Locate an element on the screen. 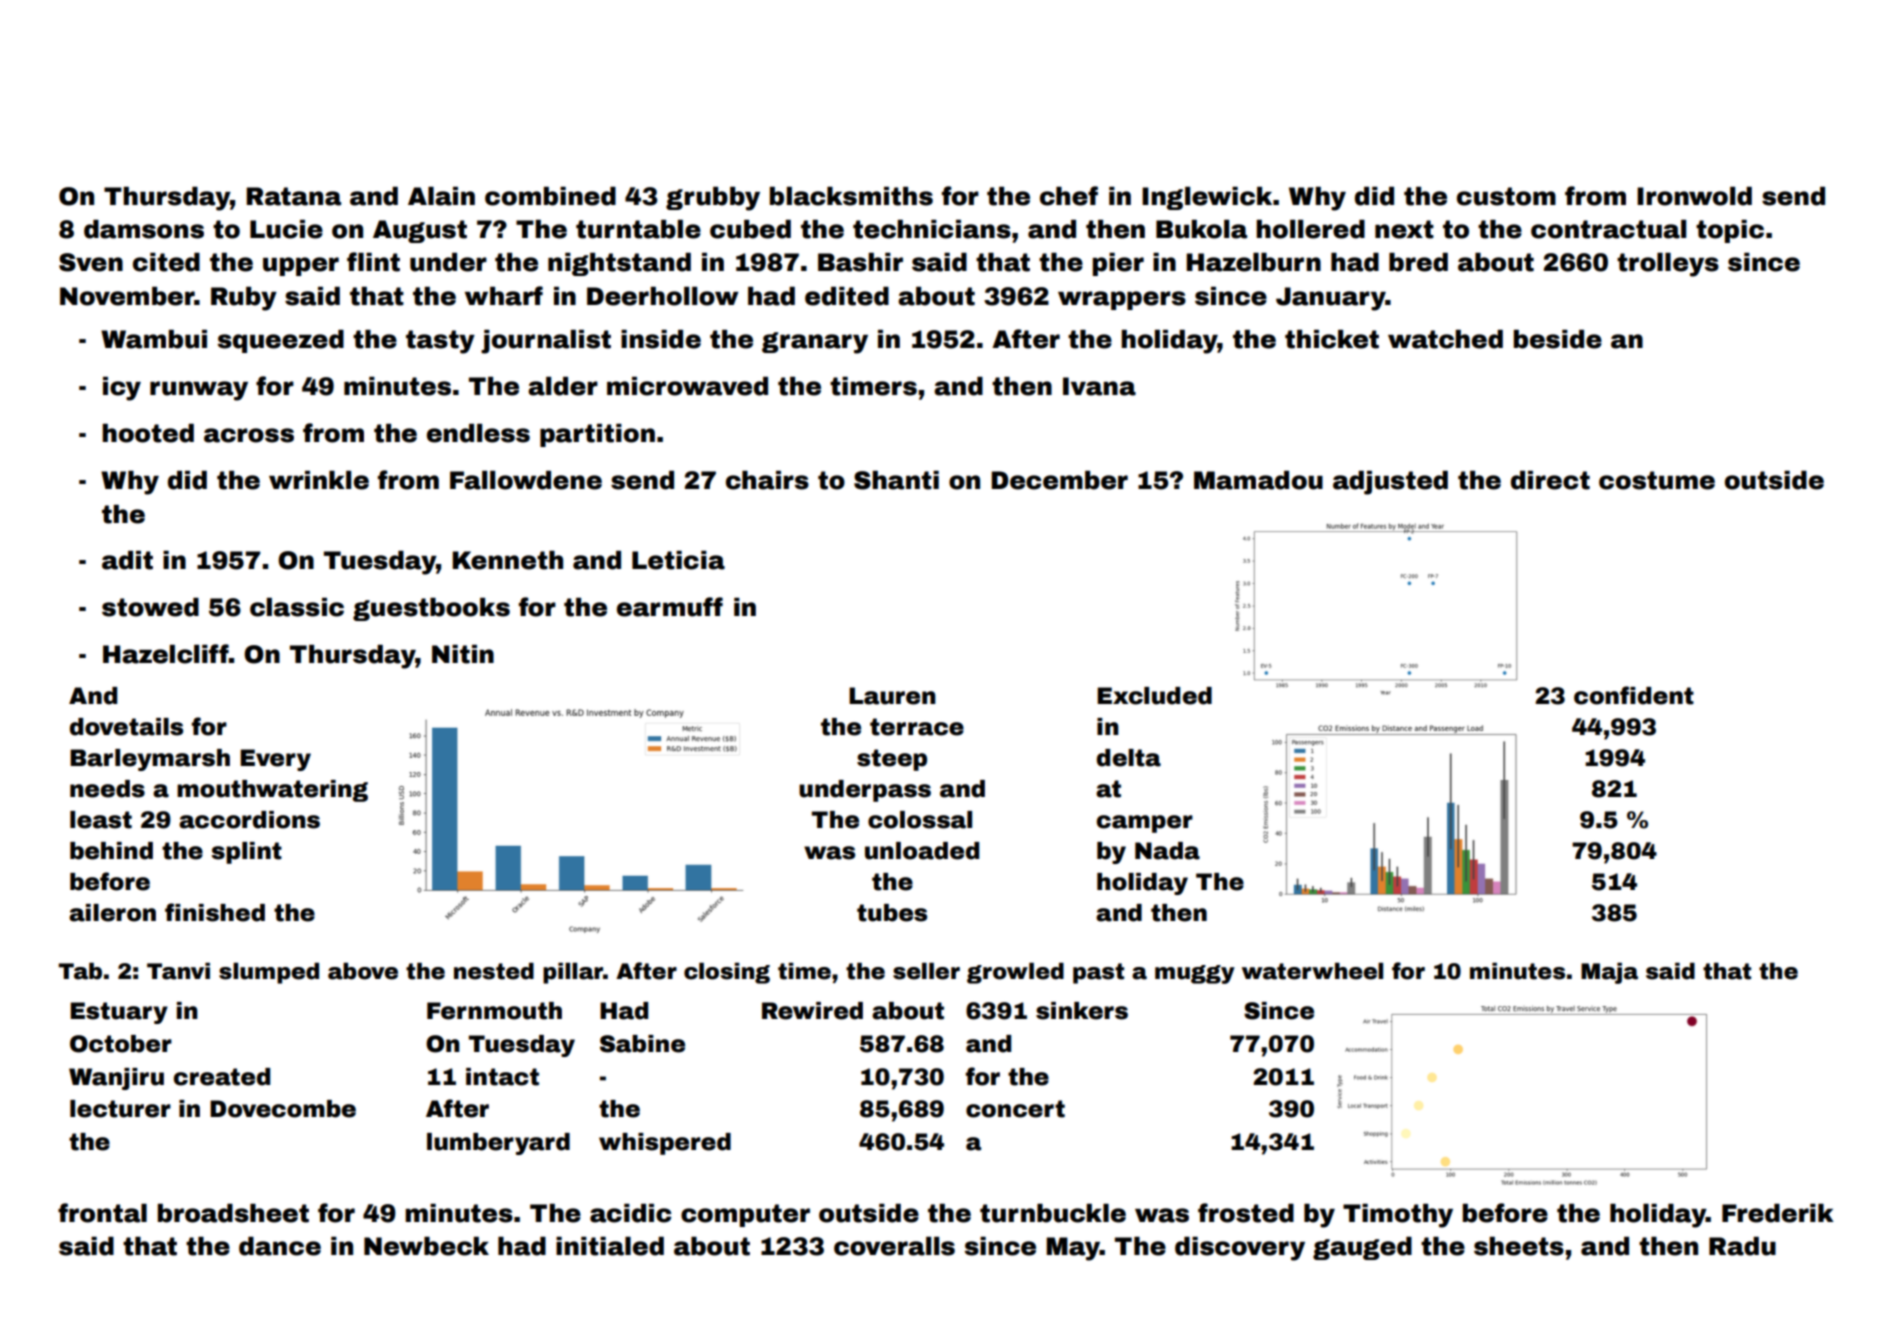  camper is located at coordinates (1145, 824).
